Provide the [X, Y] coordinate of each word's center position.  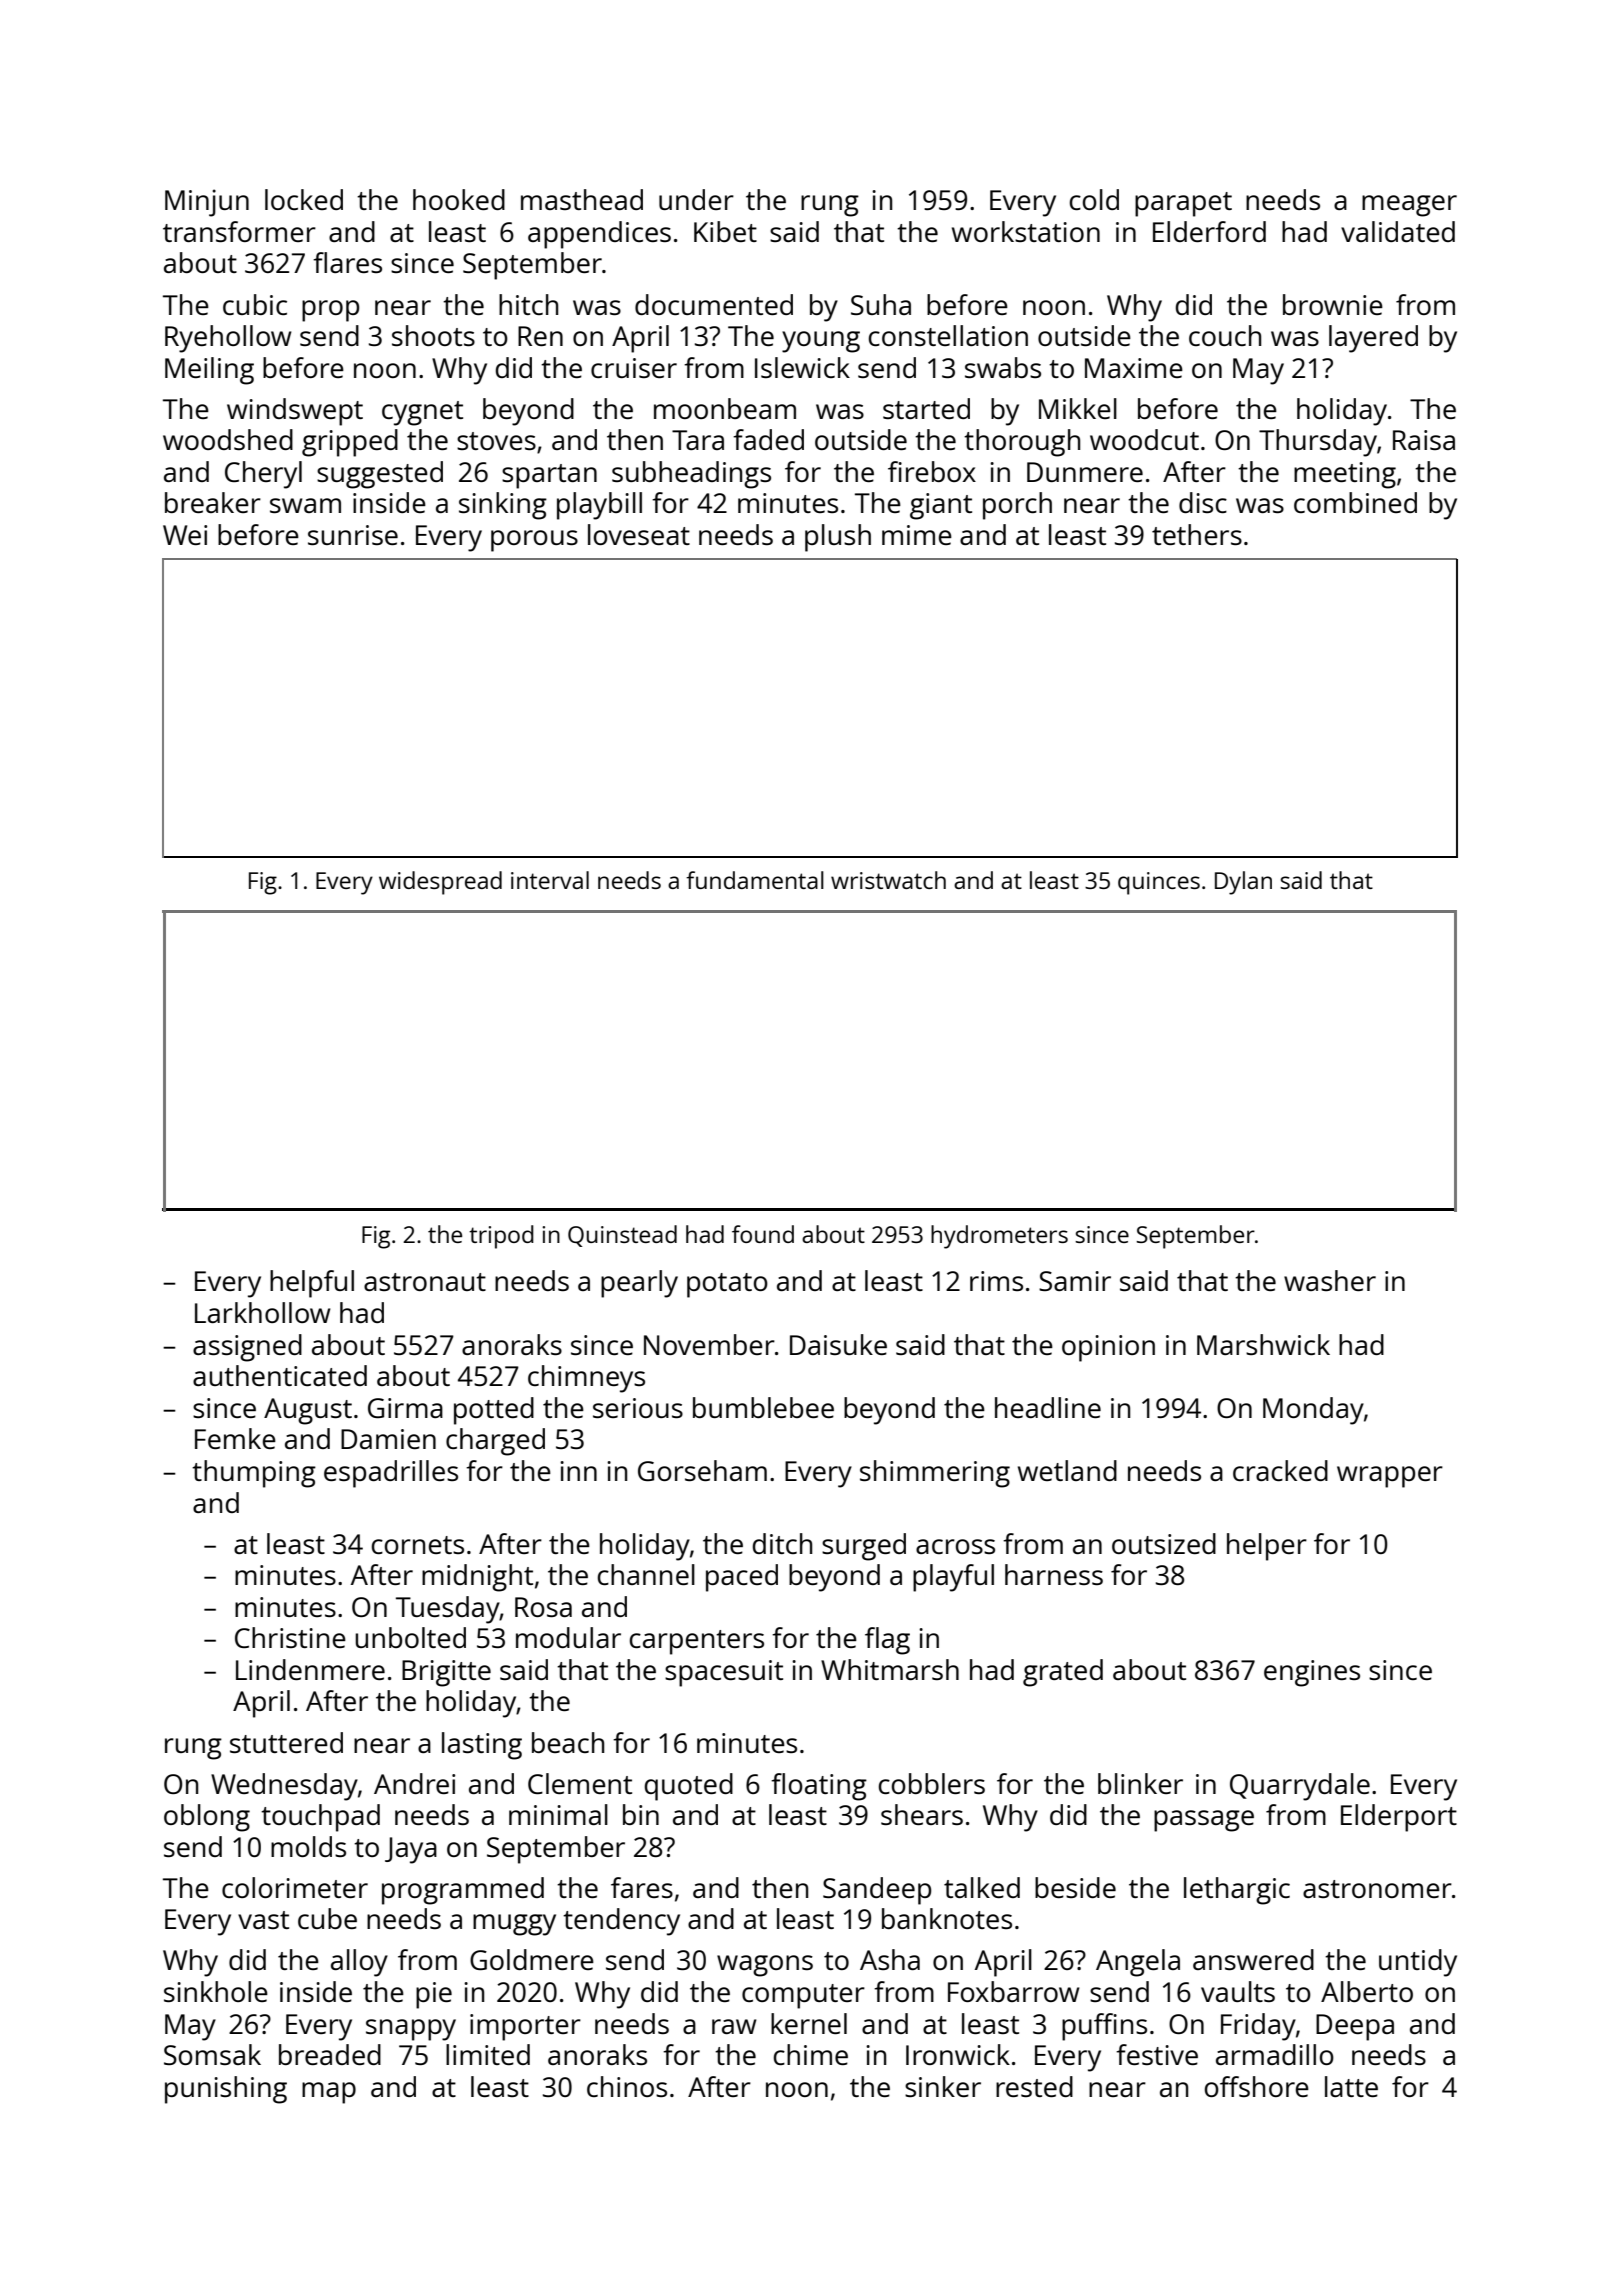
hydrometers [999, 1237]
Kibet [725, 231]
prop [330, 311]
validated [1398, 231]
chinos [627, 2086]
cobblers [932, 1783]
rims [996, 1281]
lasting [482, 1746]
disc [1203, 502]
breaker [213, 502]
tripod [501, 1237]
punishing [226, 2090]
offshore [1257, 2086]
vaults [1238, 1991]
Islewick [802, 367]
